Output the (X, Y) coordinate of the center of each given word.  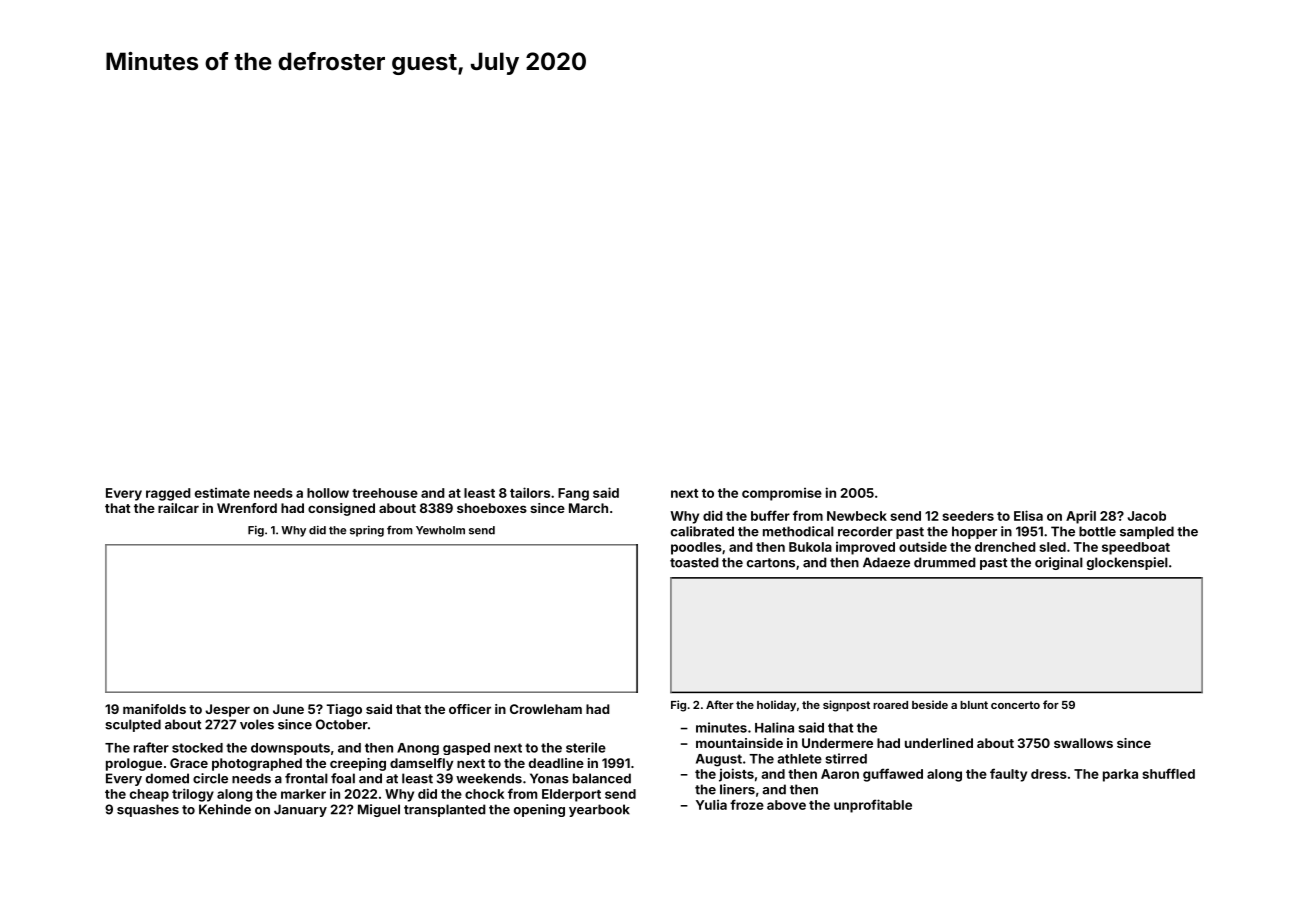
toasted (694, 562)
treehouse (385, 493)
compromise (782, 494)
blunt (974, 705)
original (1059, 563)
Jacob (1147, 516)
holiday (776, 706)
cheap (149, 795)
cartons (771, 563)
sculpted (133, 725)
